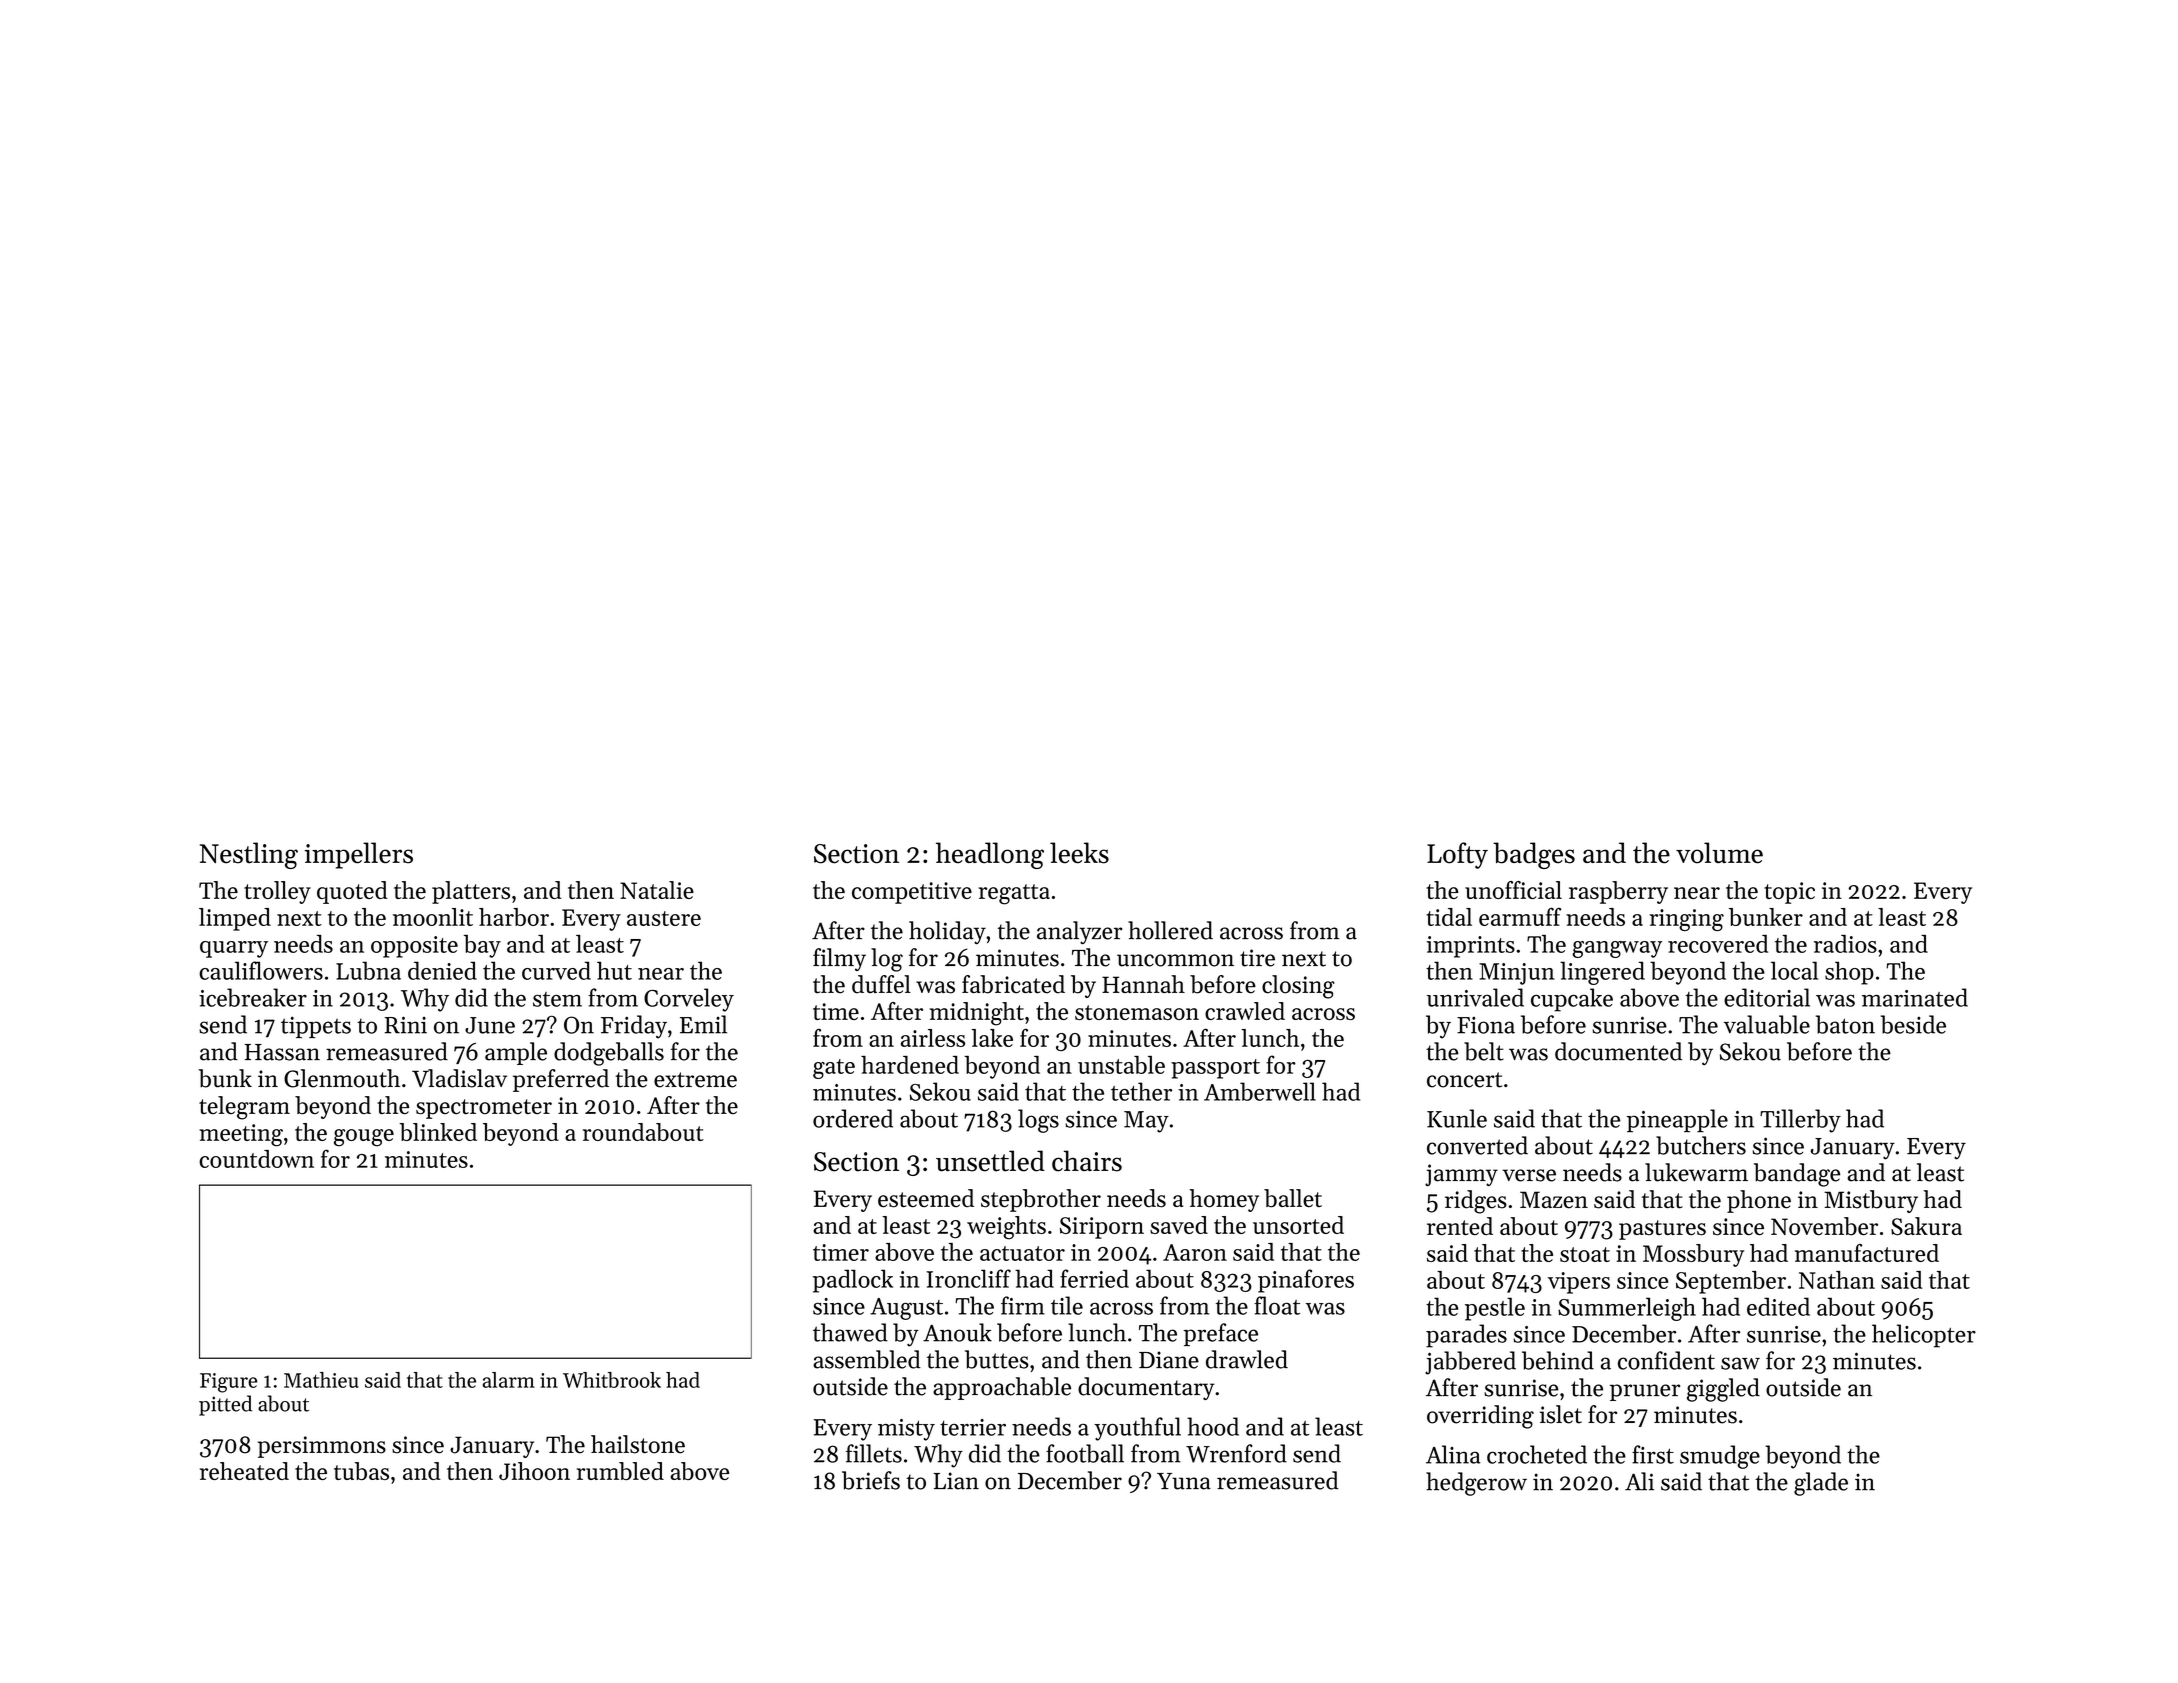 This page has width=2178, height=1683. Describe the element at coordinates (244, 1471) in the page. I see `reheated` at that location.
